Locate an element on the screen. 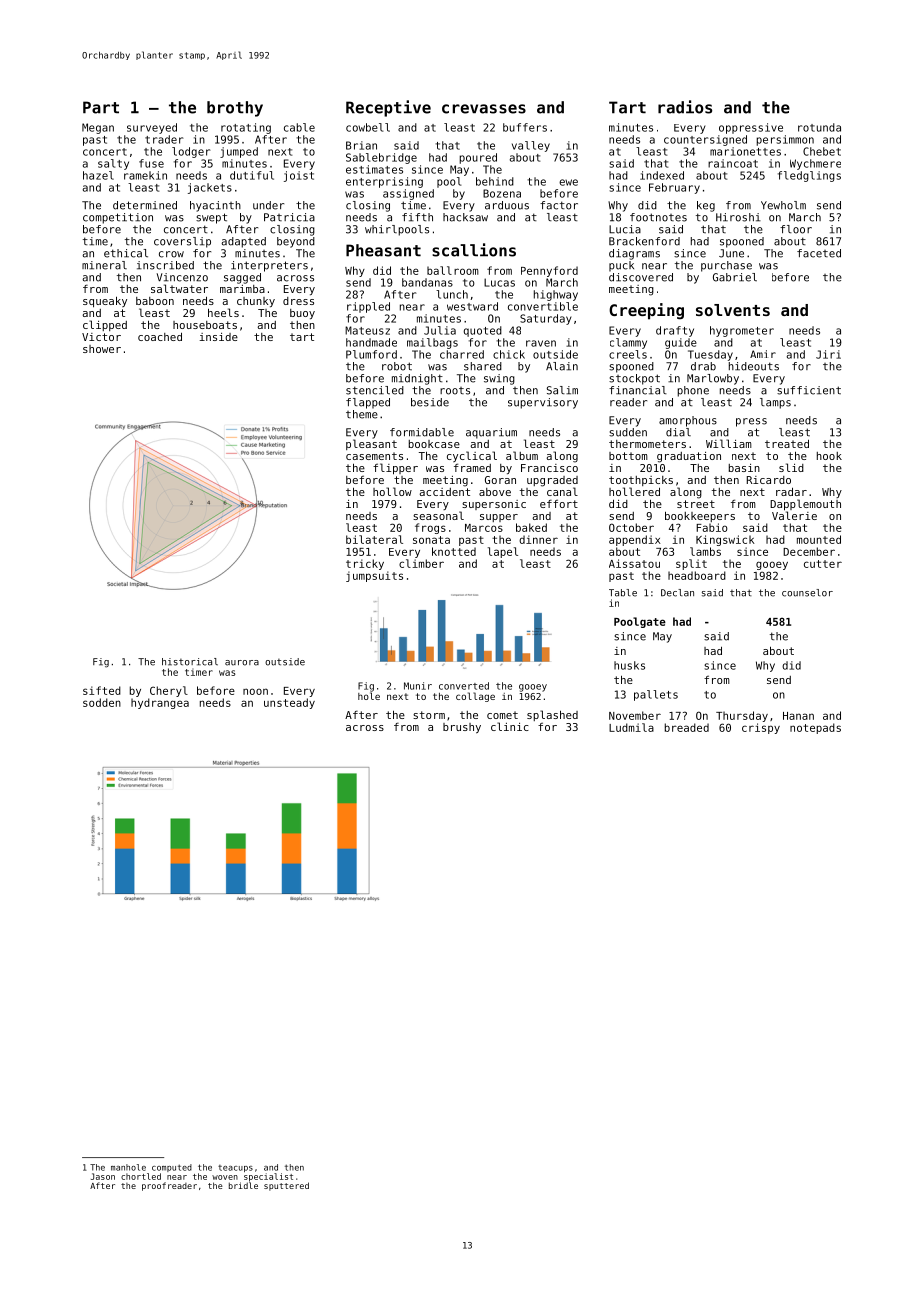 The image size is (924, 1308). clinic is located at coordinates (510, 726).
